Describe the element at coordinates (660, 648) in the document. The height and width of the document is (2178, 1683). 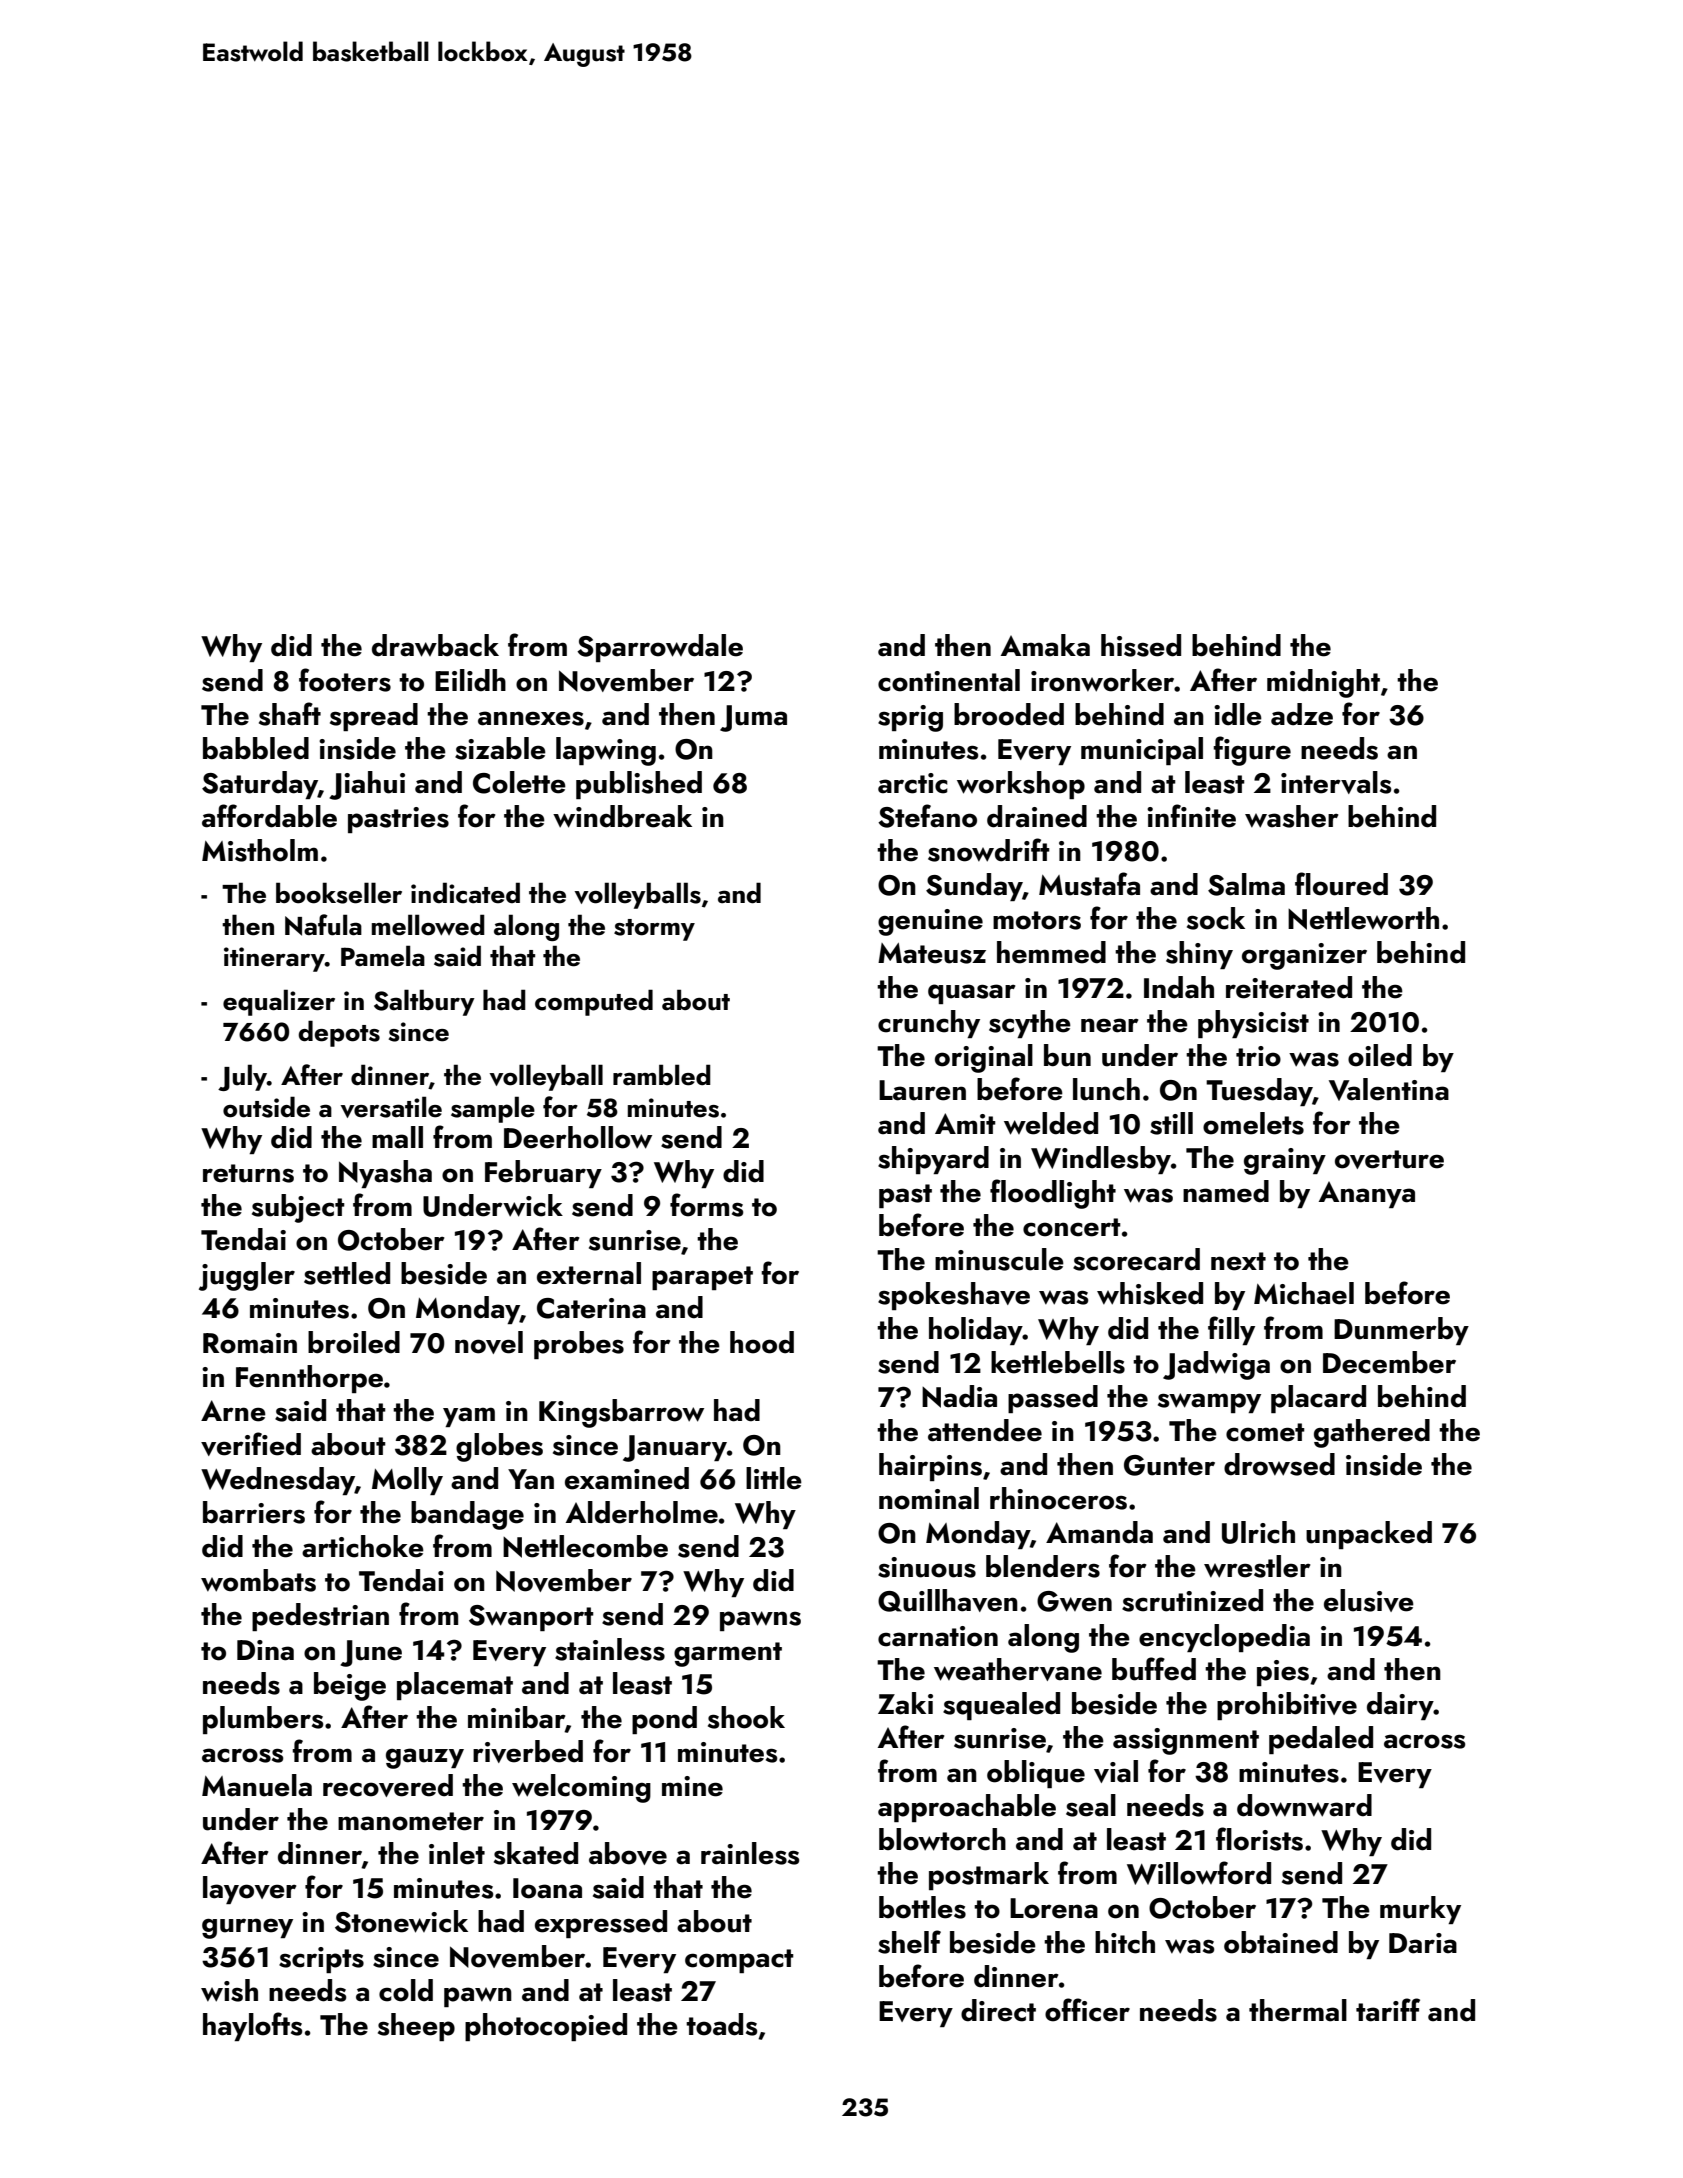
I see `Sparrowdale` at that location.
